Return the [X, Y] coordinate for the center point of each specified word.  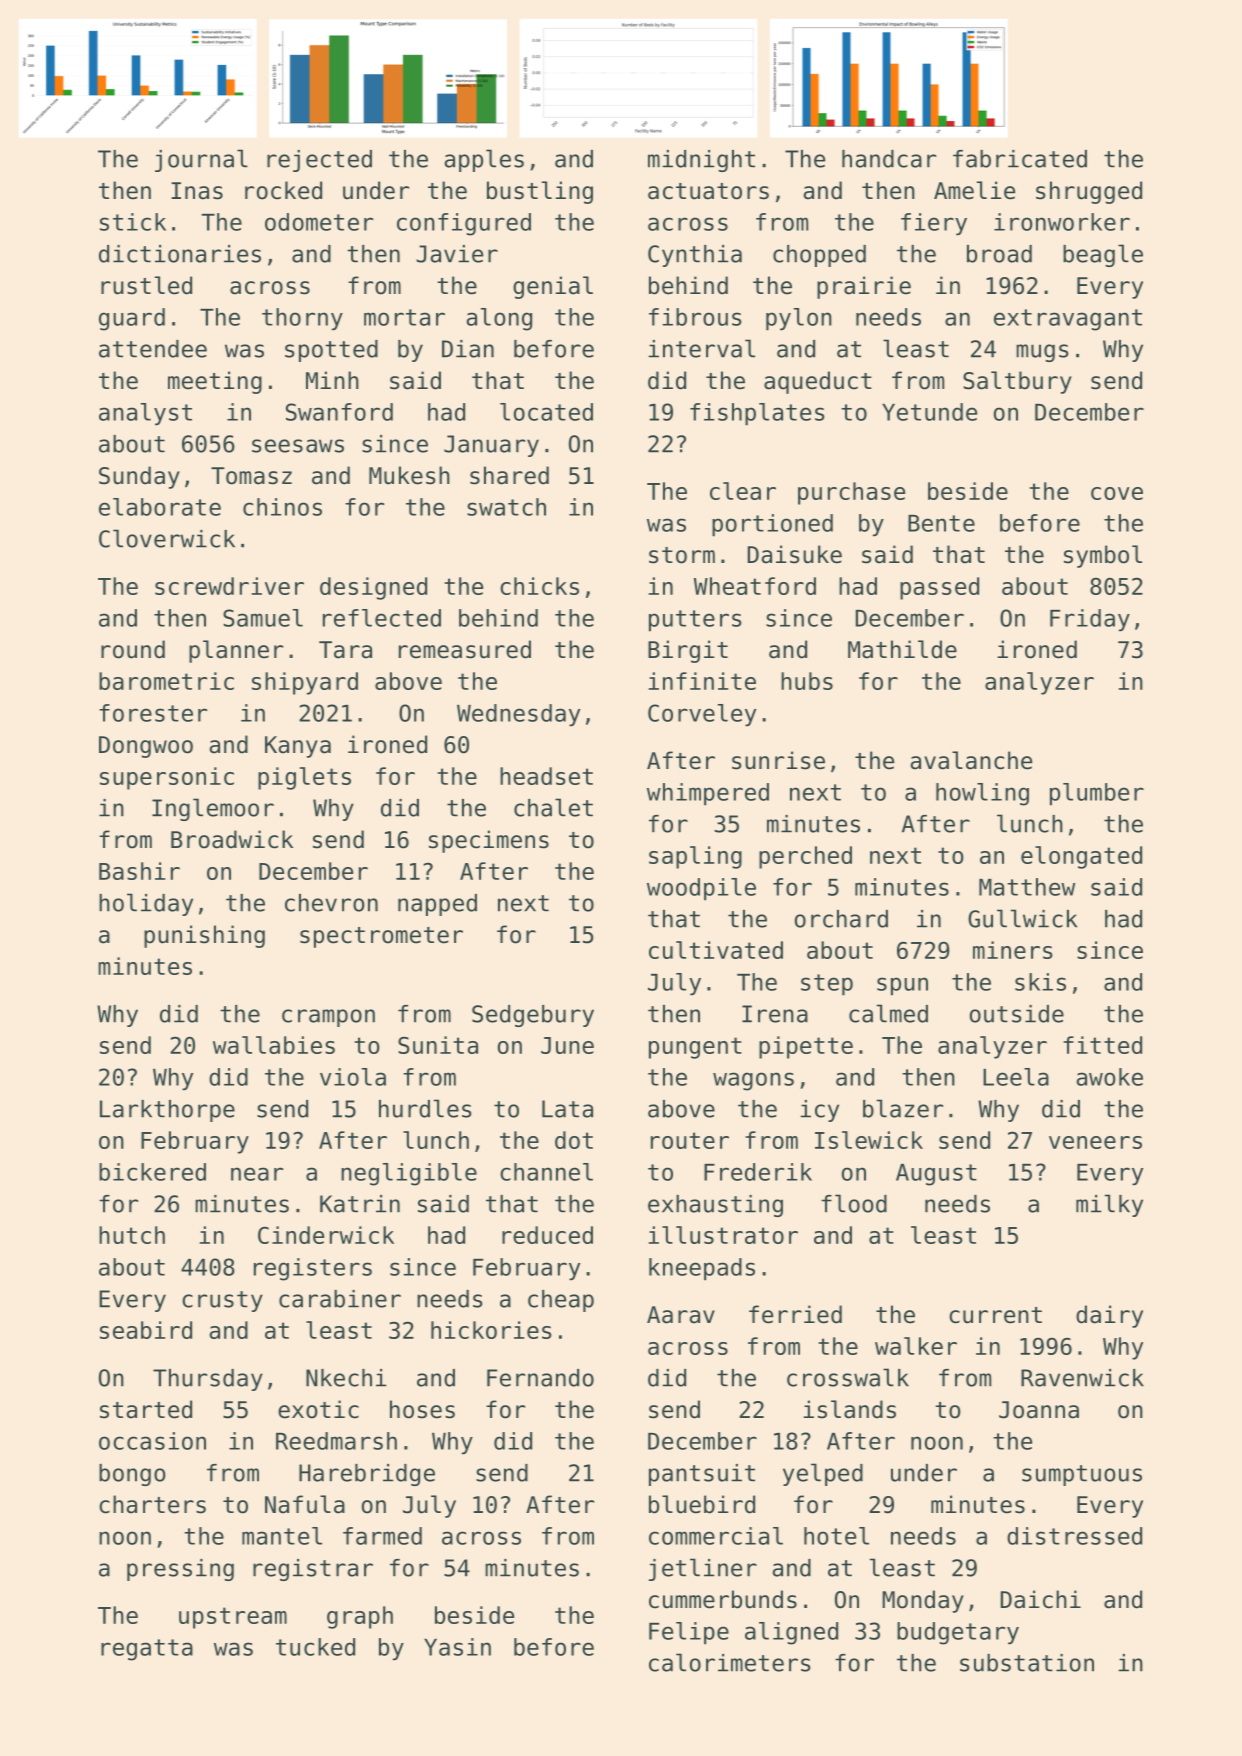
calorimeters [730, 1662]
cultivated [716, 950]
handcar [889, 159]
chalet [553, 807]
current [995, 1315]
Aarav [681, 1315]
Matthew [1027, 887]
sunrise [778, 760]
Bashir [139, 871]
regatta [147, 1650]
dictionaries [180, 254]
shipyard [305, 683]
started [146, 1409]
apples [484, 160]
